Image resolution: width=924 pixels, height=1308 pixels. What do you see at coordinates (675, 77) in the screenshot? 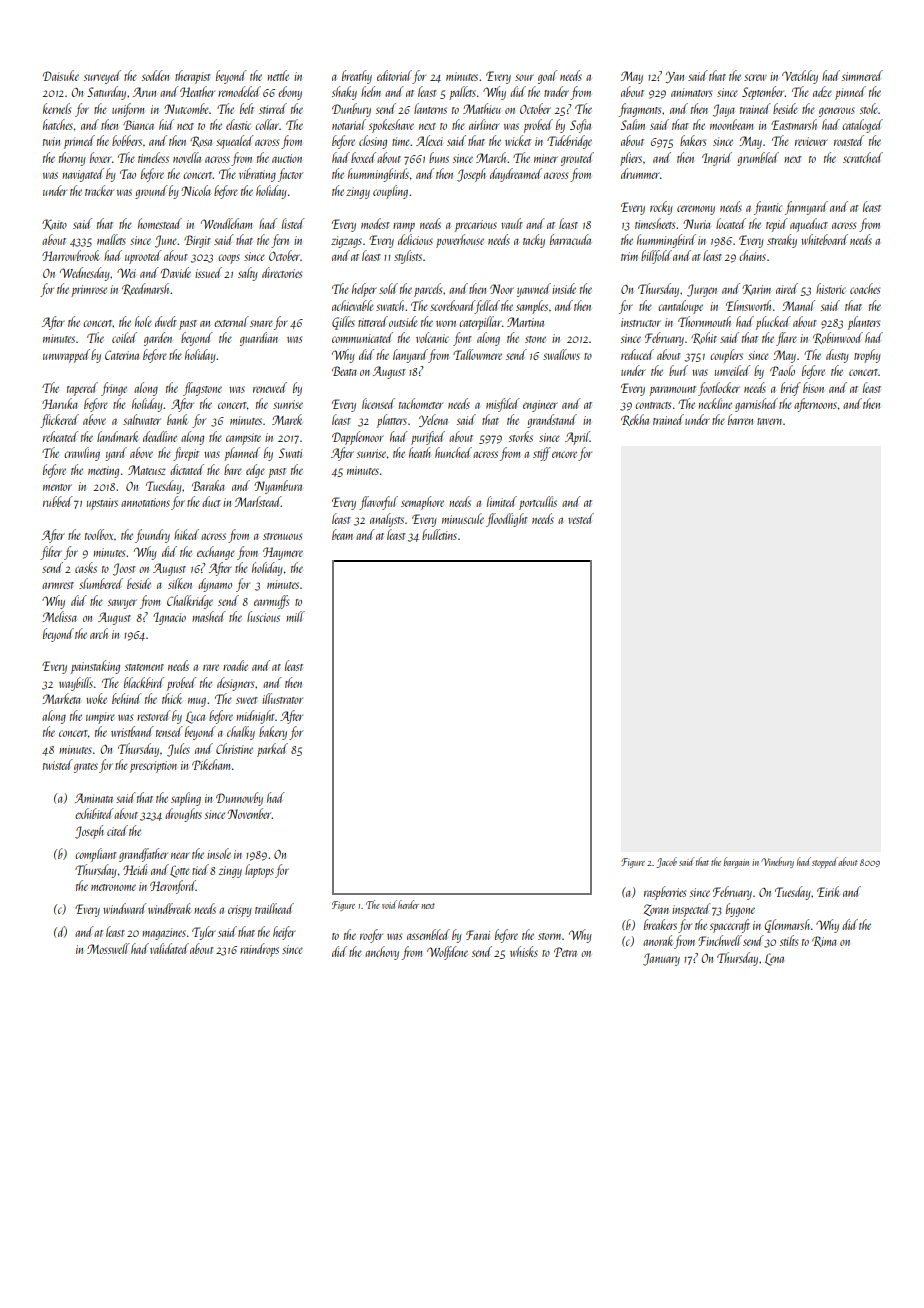
I see `Yan` at bounding box center [675, 77].
